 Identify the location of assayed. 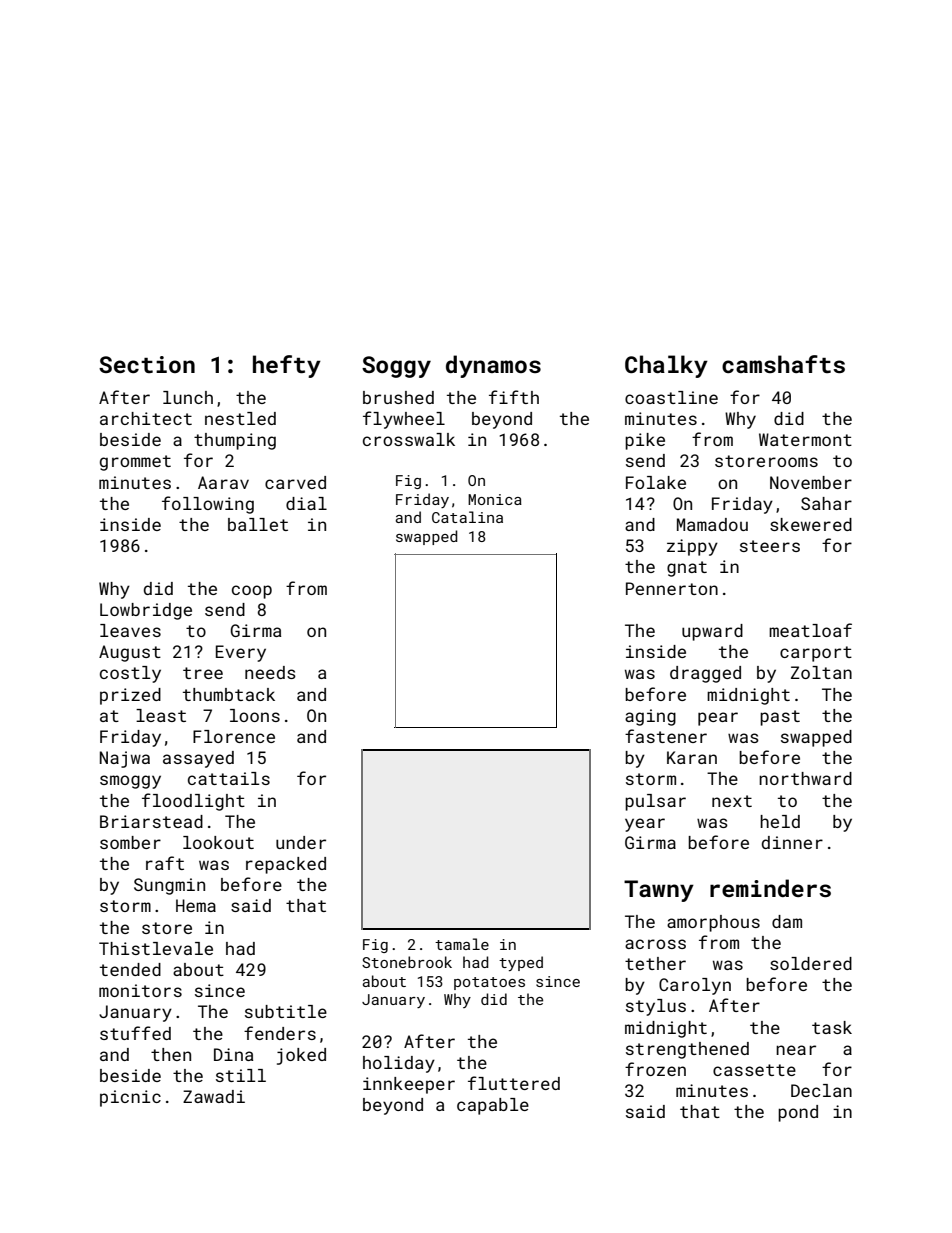
(198, 759).
